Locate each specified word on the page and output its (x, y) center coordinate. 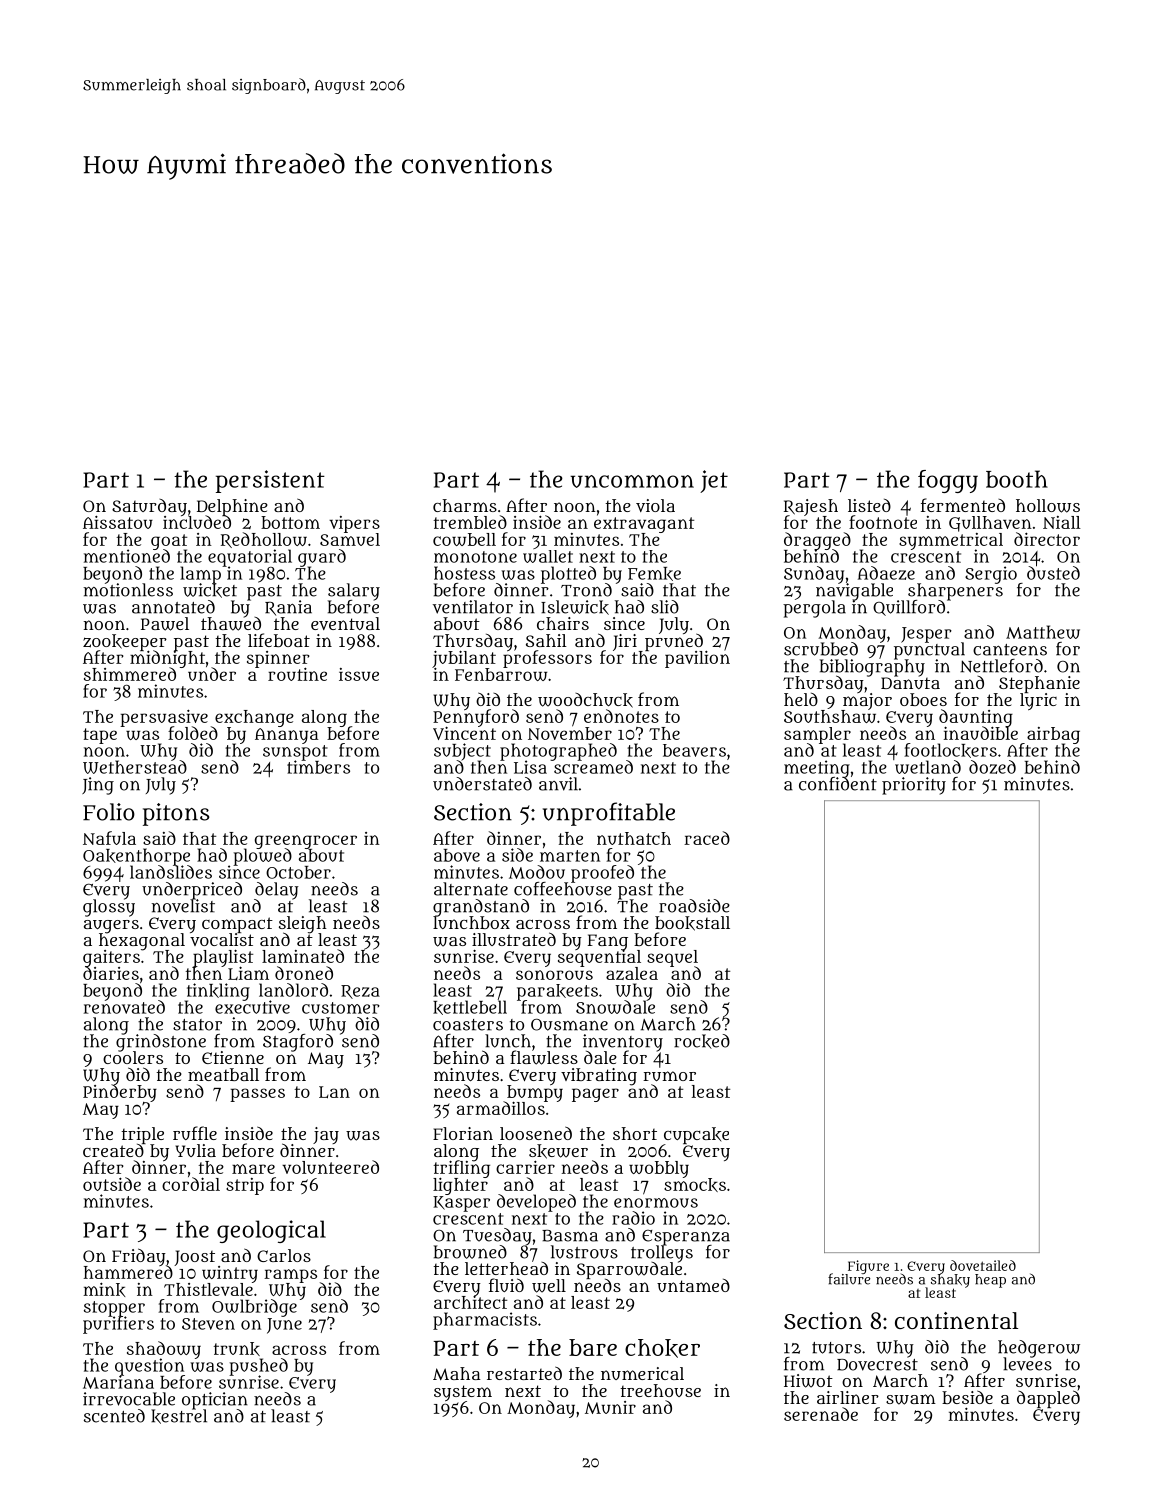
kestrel (179, 1416)
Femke (654, 574)
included (197, 522)
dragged (817, 541)
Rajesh (811, 507)
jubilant (464, 659)
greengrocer (306, 842)
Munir (610, 1407)
